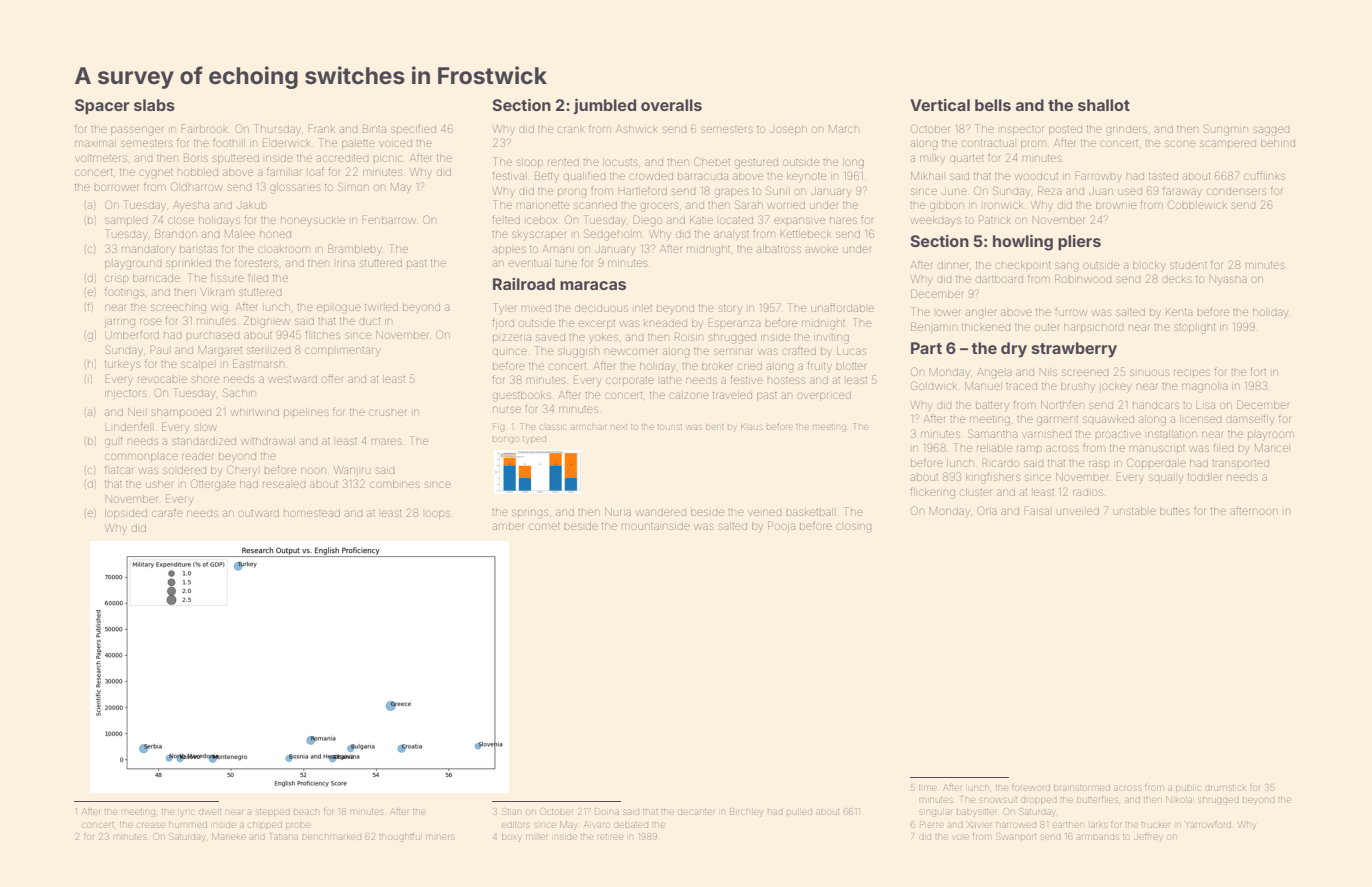 The width and height of the document is (1372, 887). What do you see at coordinates (369, 321) in the document?
I see `duct` at bounding box center [369, 321].
